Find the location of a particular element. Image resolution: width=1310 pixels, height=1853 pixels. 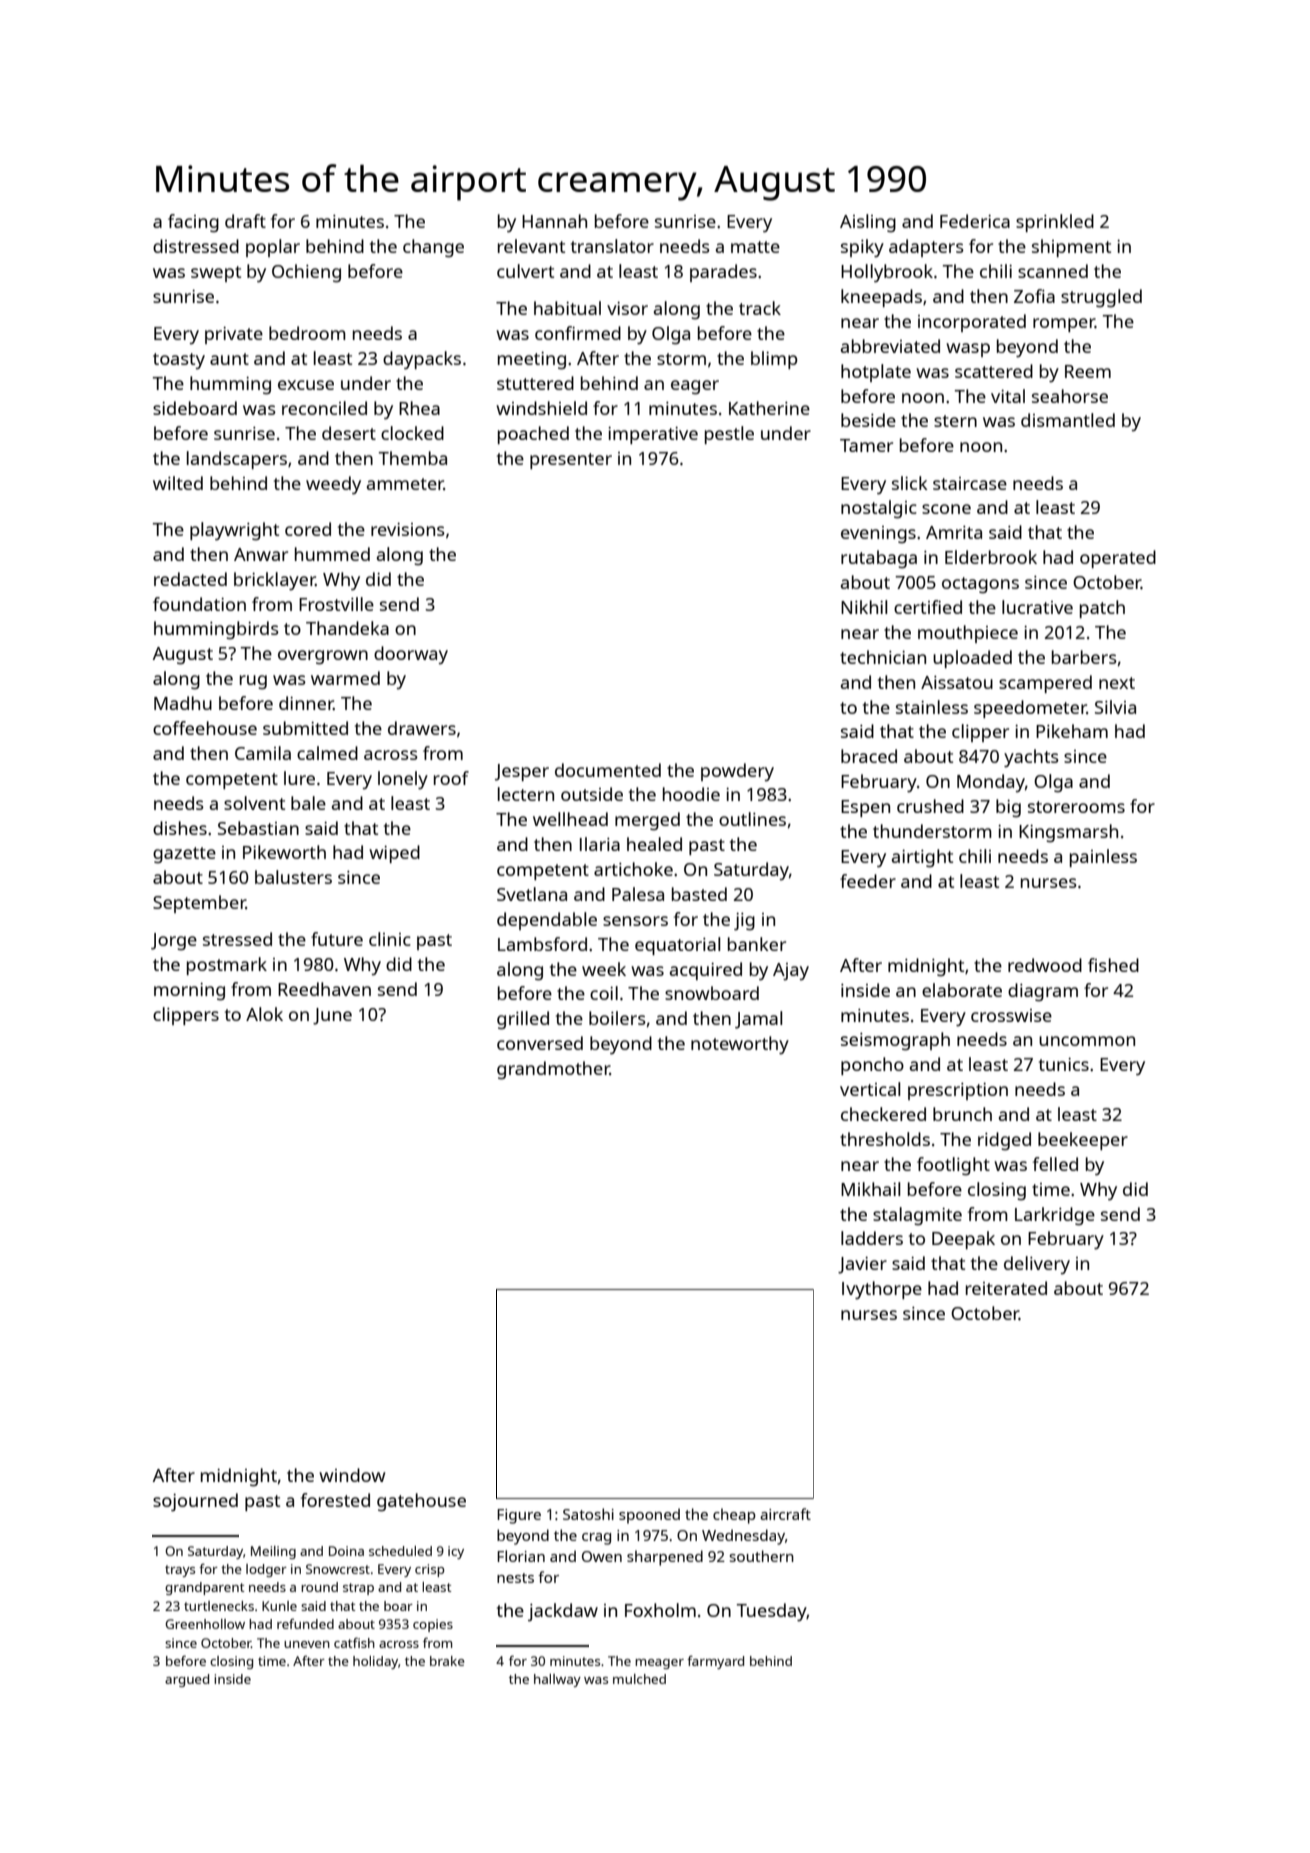

sprinkled is located at coordinates (1055, 223).
